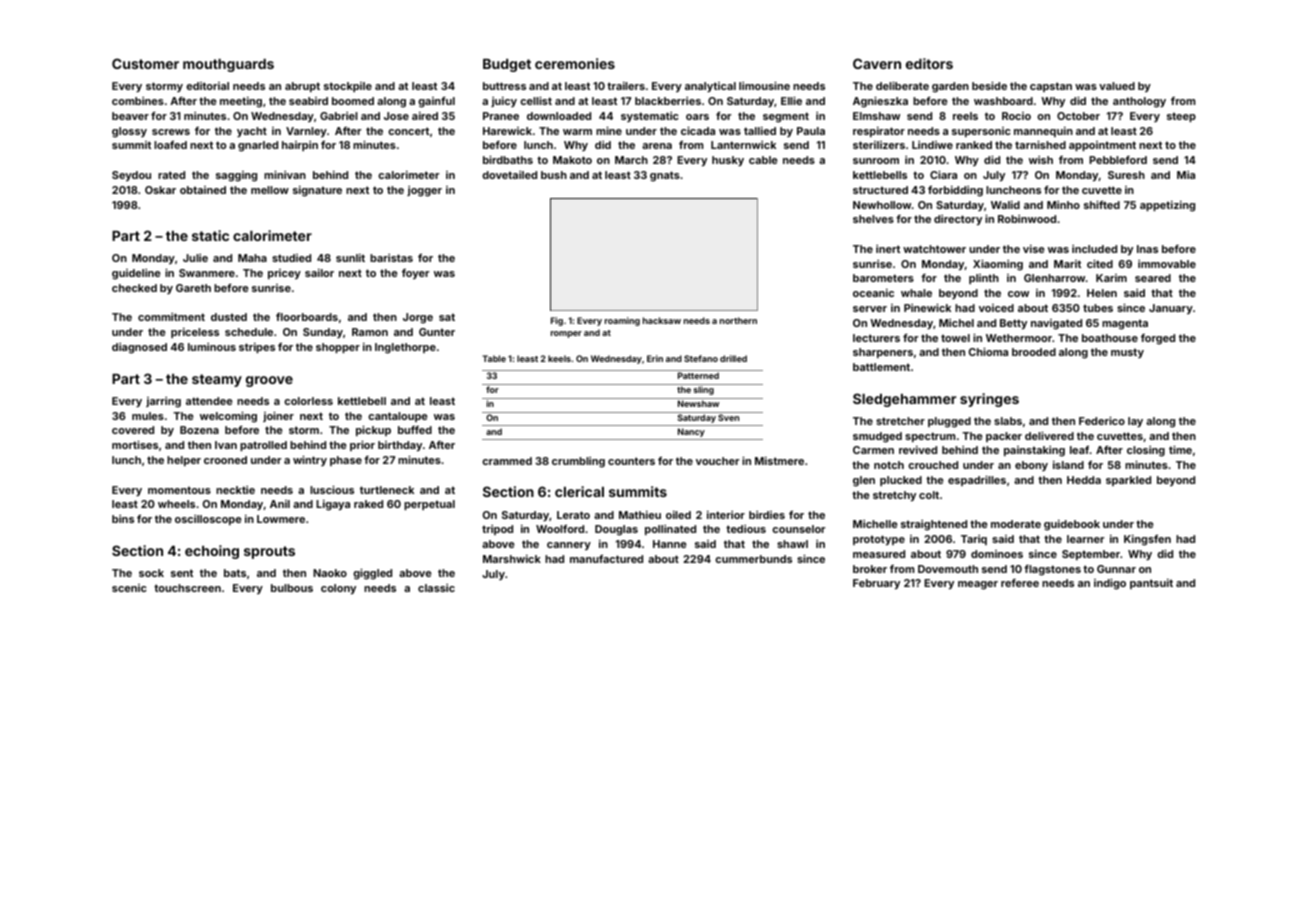 Image resolution: width=1308 pixels, height=924 pixels. I want to click on Erin, so click(655, 358).
